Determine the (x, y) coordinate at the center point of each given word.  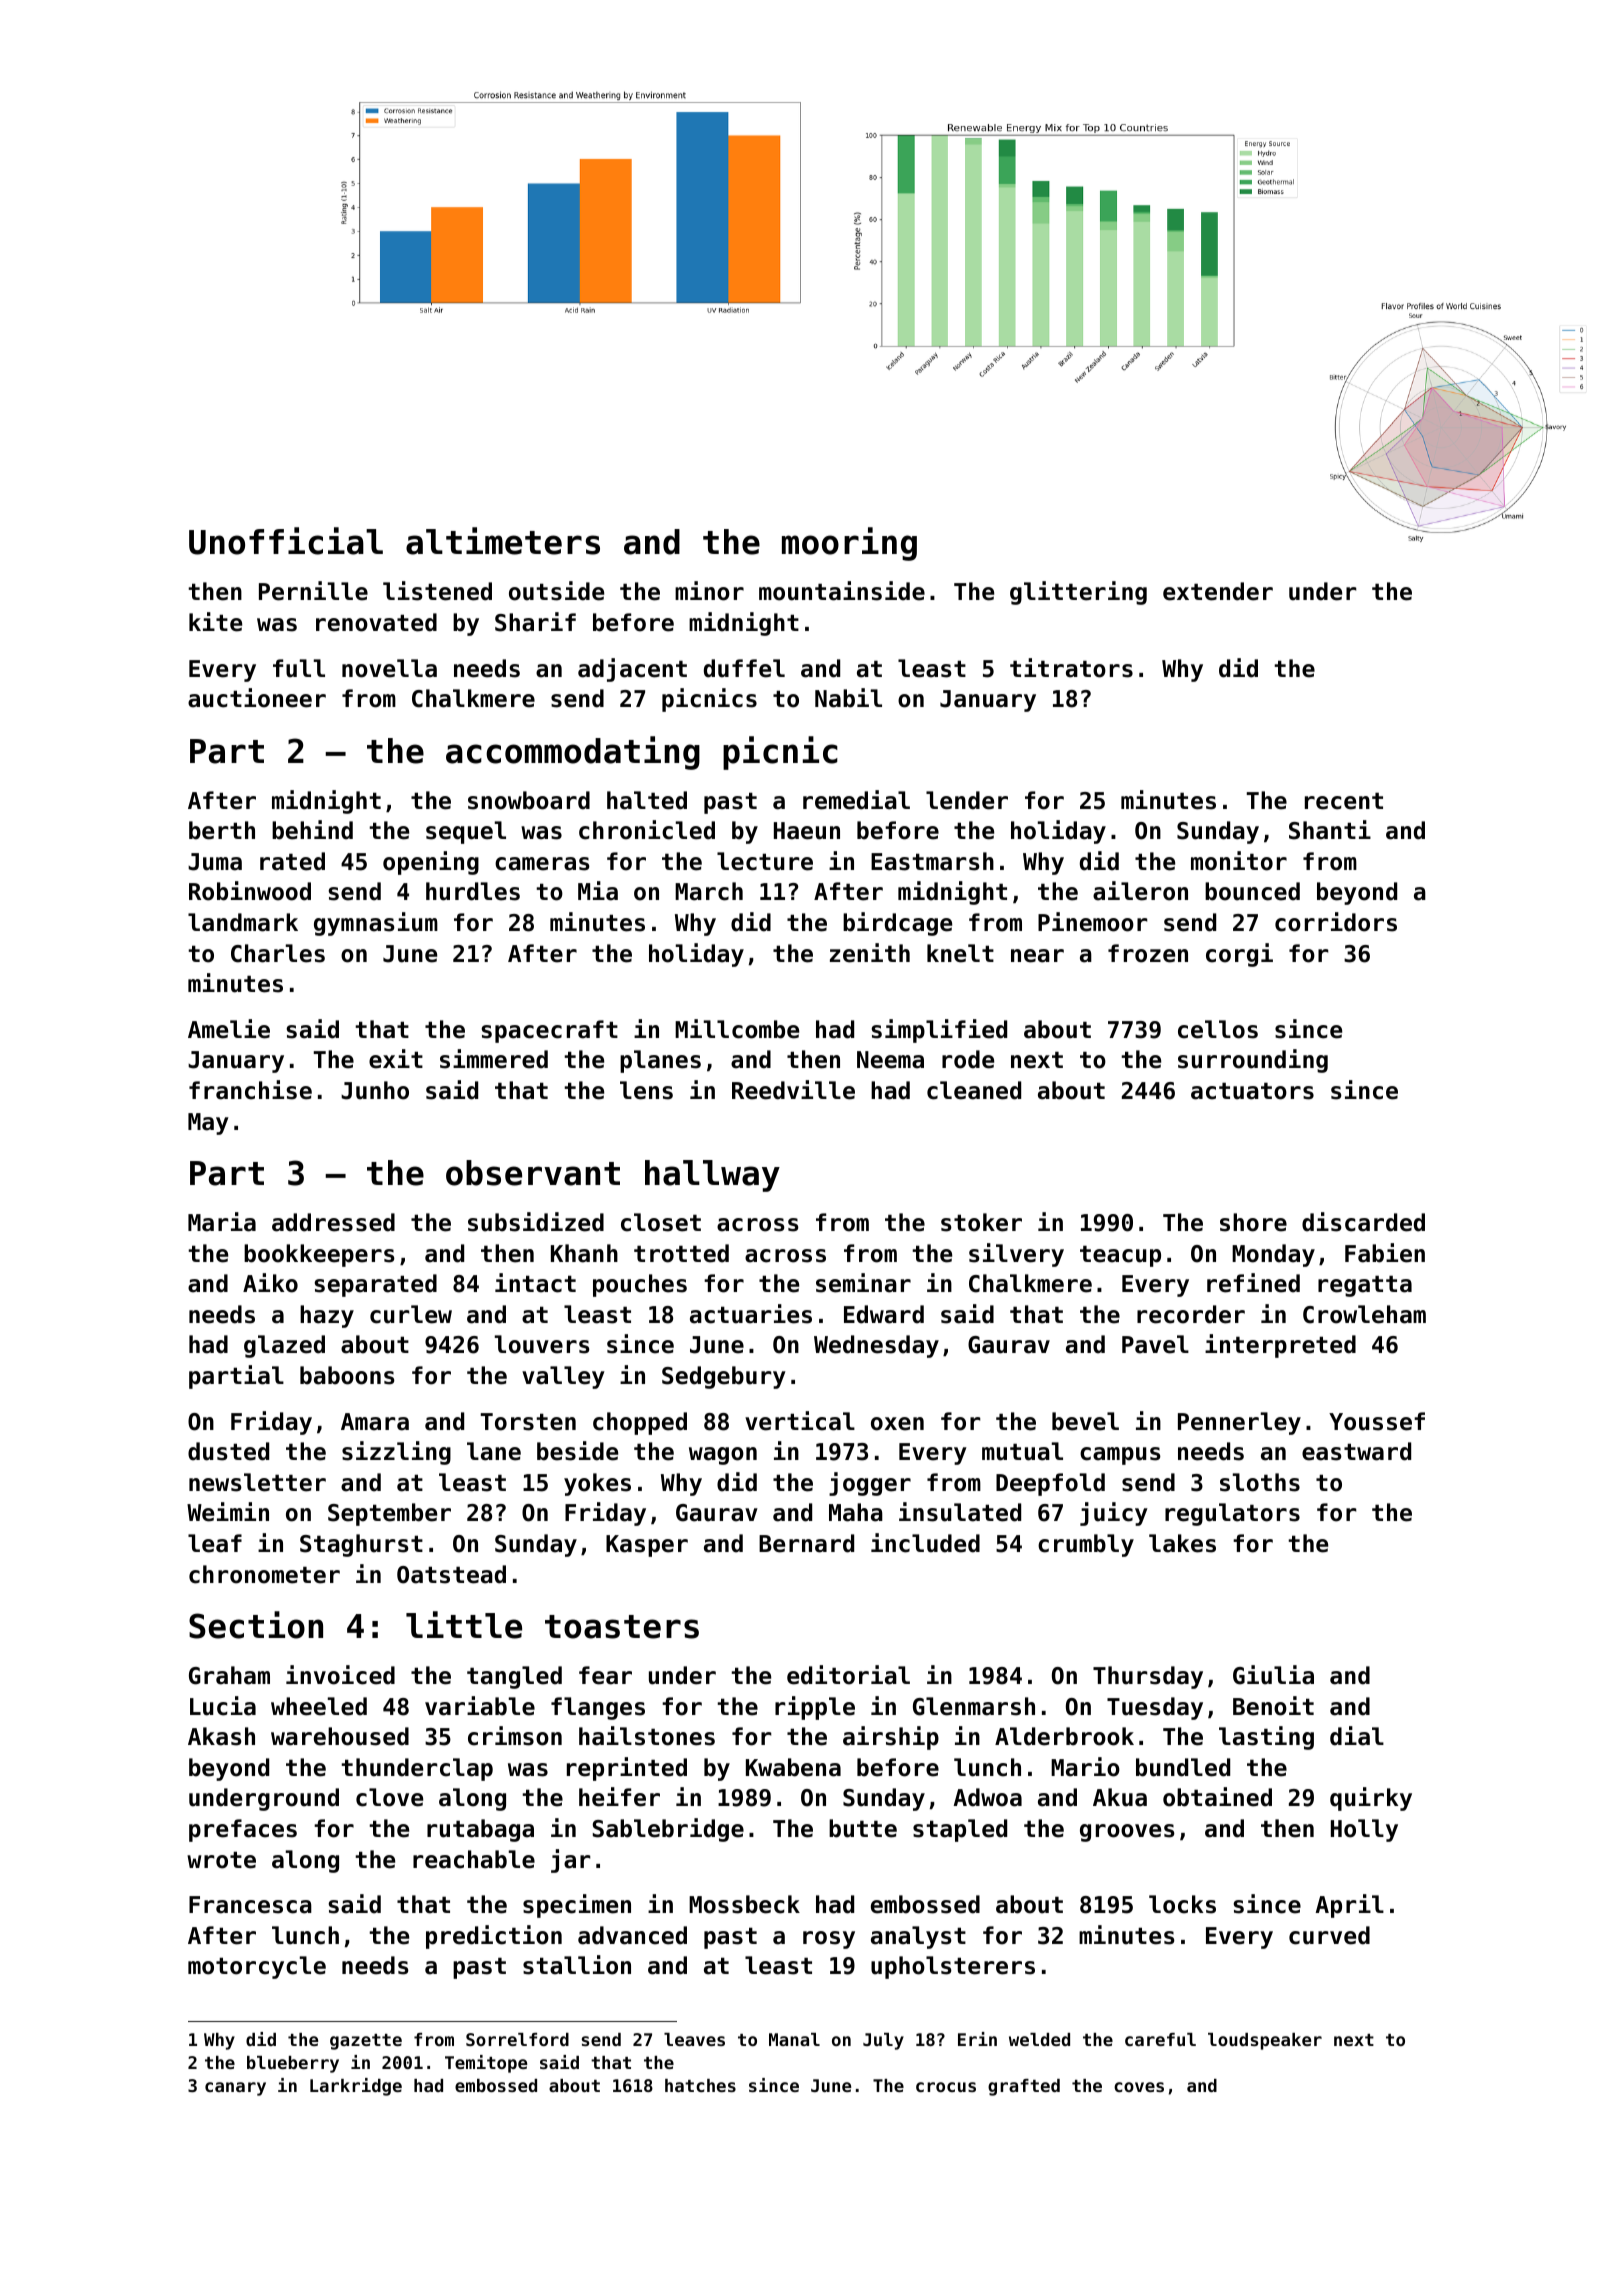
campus (1120, 1456)
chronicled (647, 830)
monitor (1239, 861)
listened (437, 591)
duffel (744, 668)
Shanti (1330, 830)
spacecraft (549, 1031)
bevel (1085, 1421)
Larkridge (356, 2087)
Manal (794, 2039)
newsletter (257, 1482)
